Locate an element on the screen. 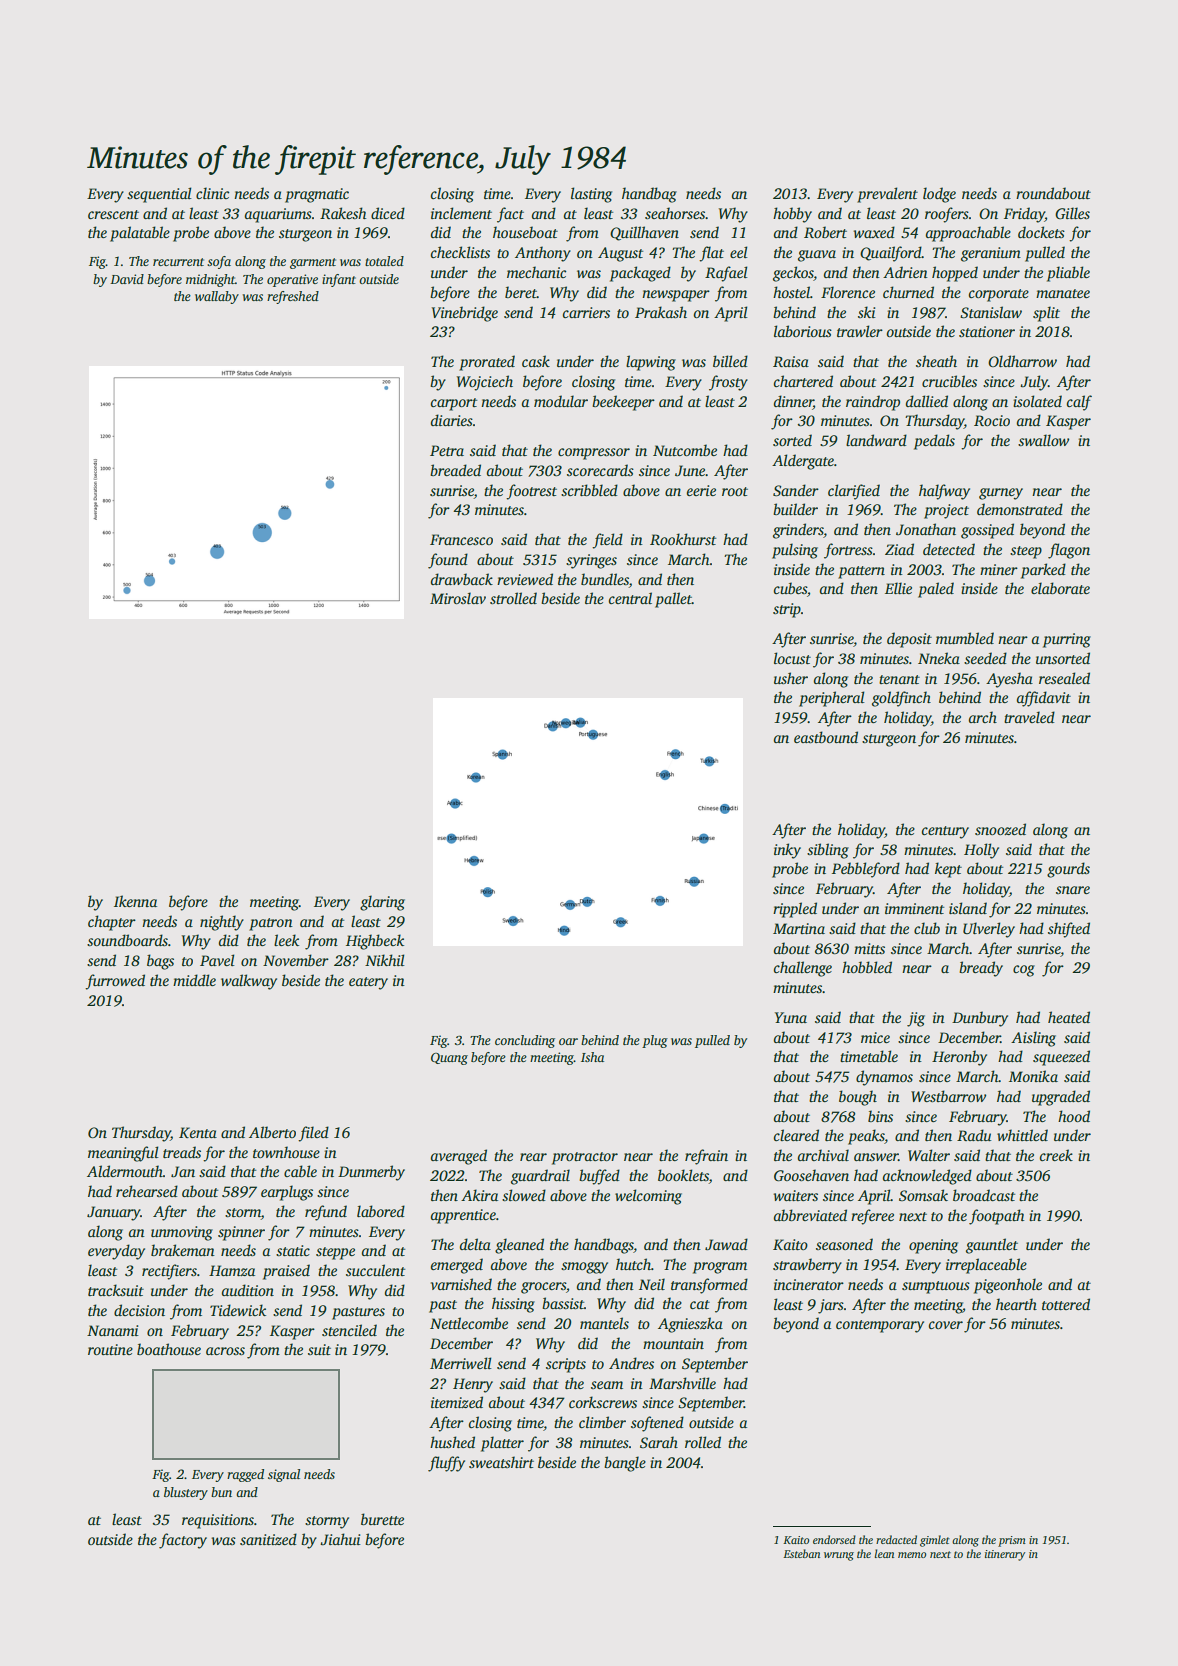  rear is located at coordinates (533, 1157).
